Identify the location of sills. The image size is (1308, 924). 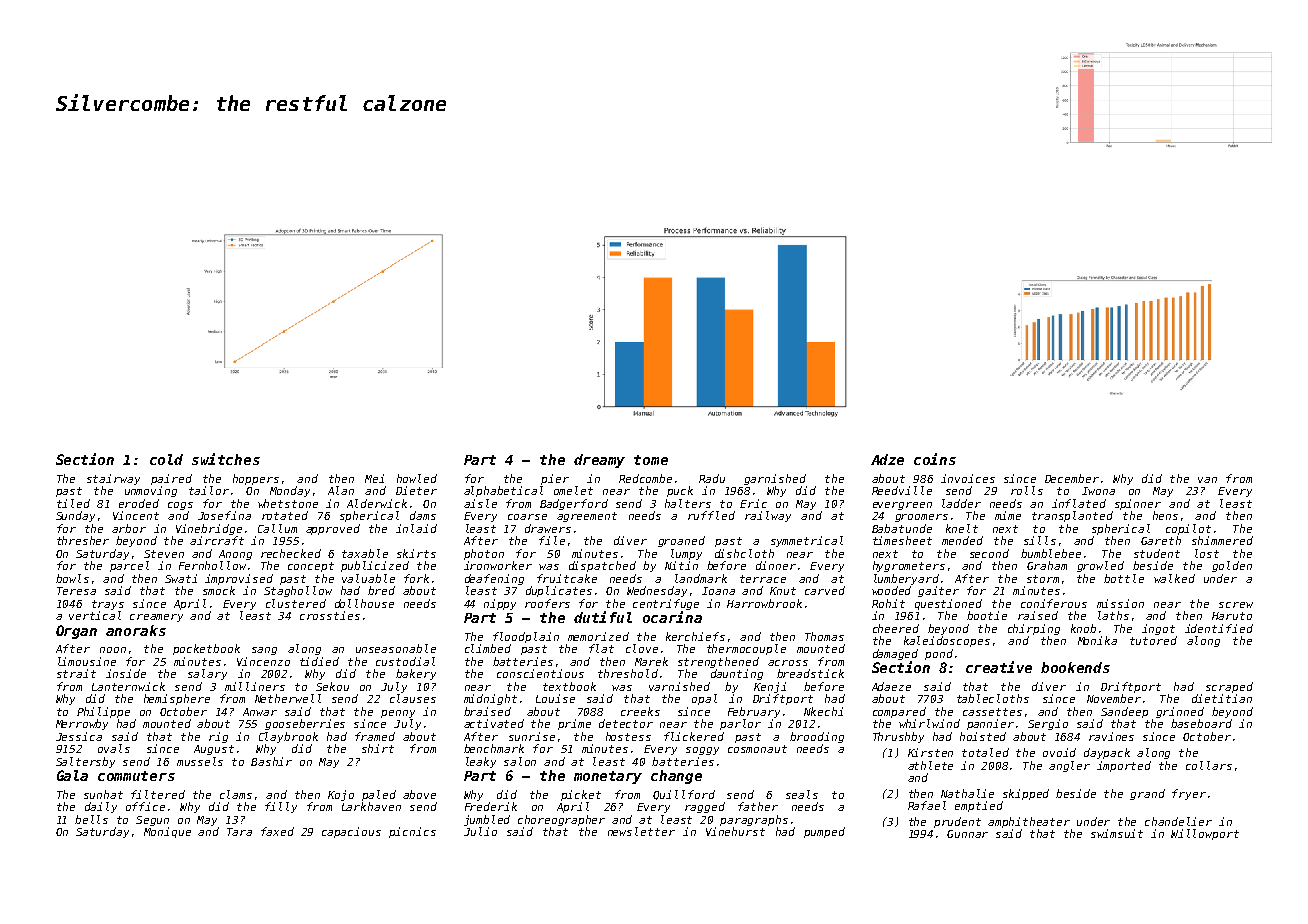
(1040, 540).
